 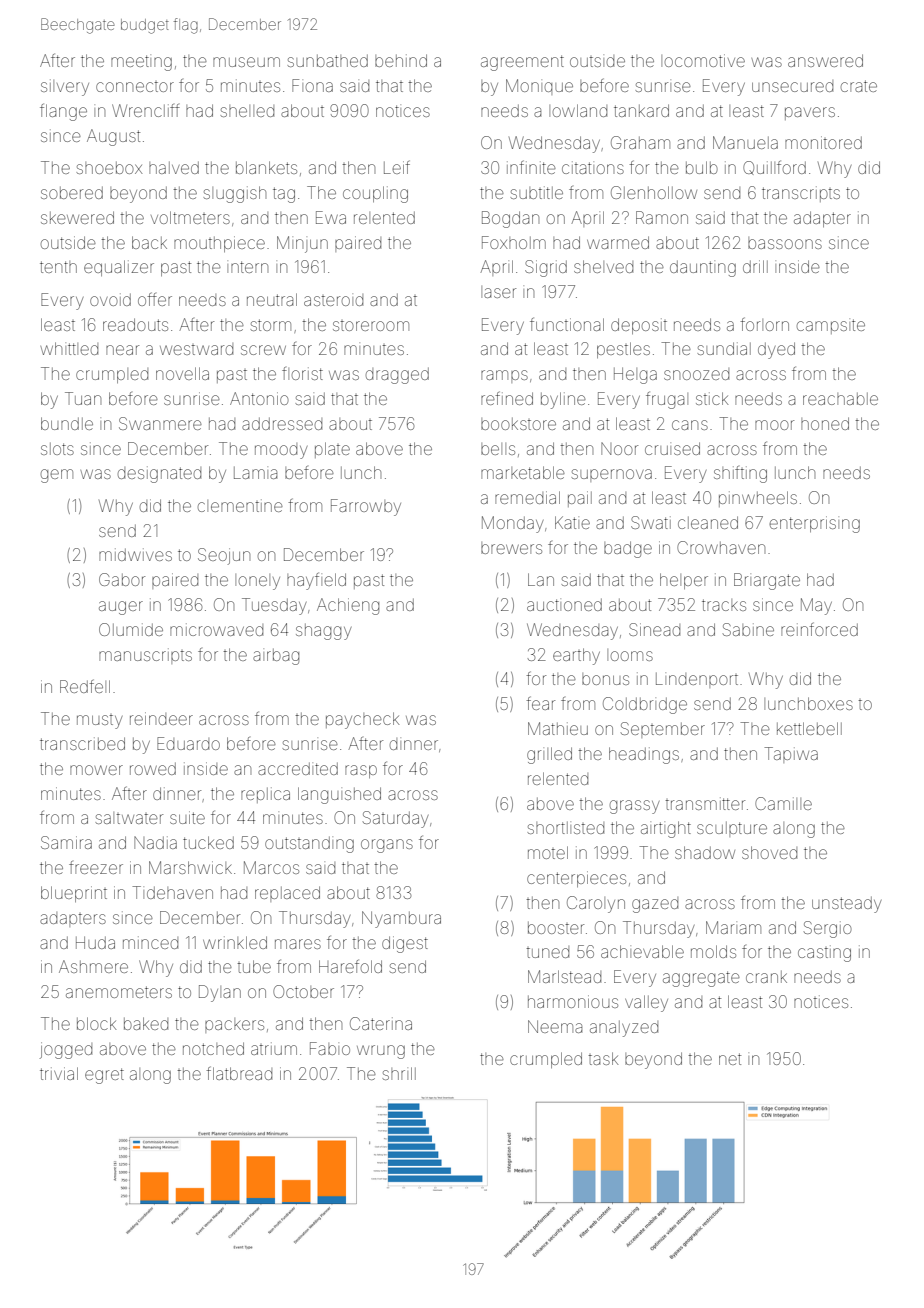 What do you see at coordinates (730, 1059) in the page?
I see `net` at bounding box center [730, 1059].
